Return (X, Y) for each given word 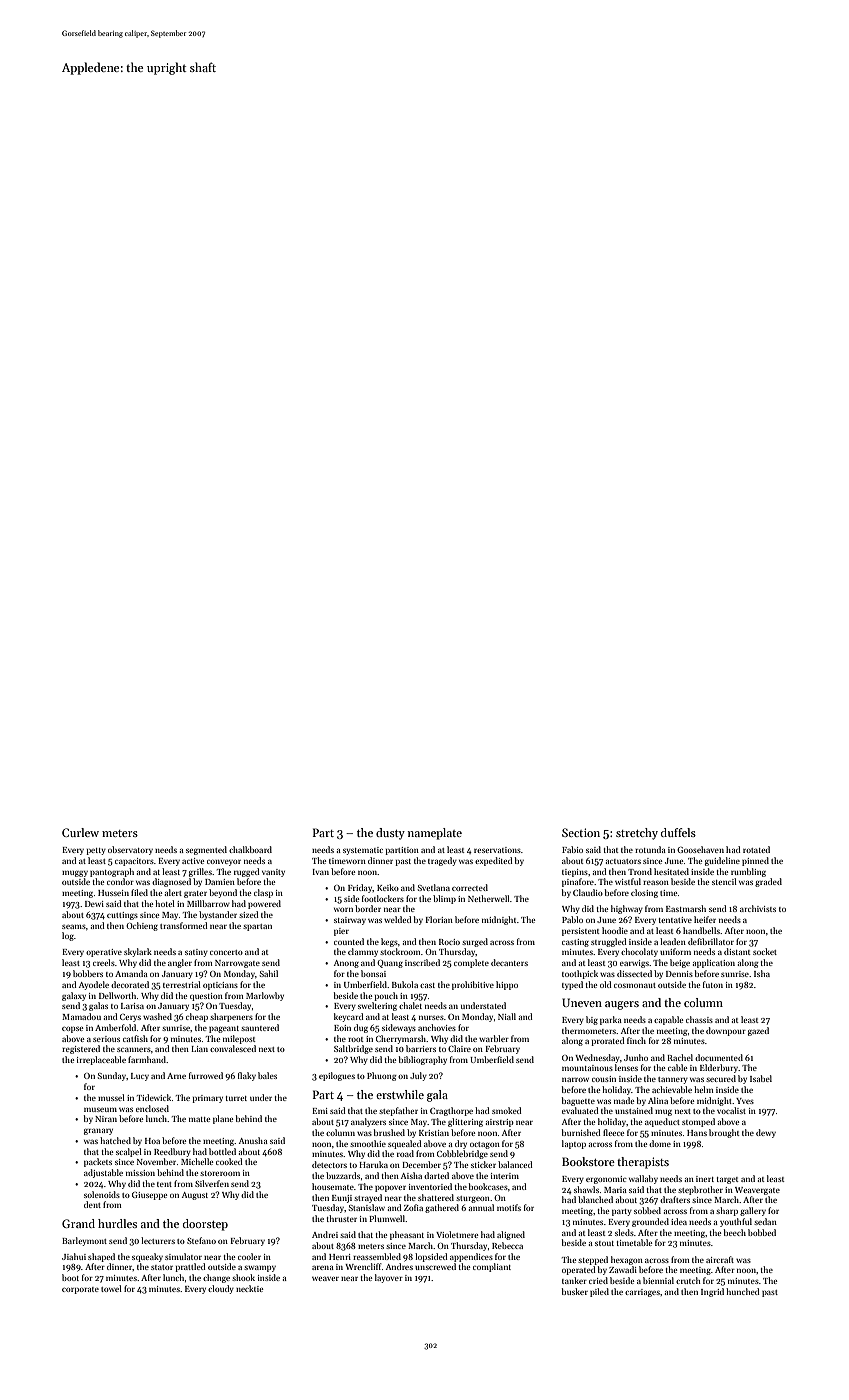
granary (98, 1131)
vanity (273, 873)
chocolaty (639, 952)
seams (74, 927)
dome (660, 1143)
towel (111, 1288)
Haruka (373, 1164)
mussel (111, 1097)
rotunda (650, 849)
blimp (444, 899)
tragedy (442, 861)
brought (724, 1133)
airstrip (500, 1123)
